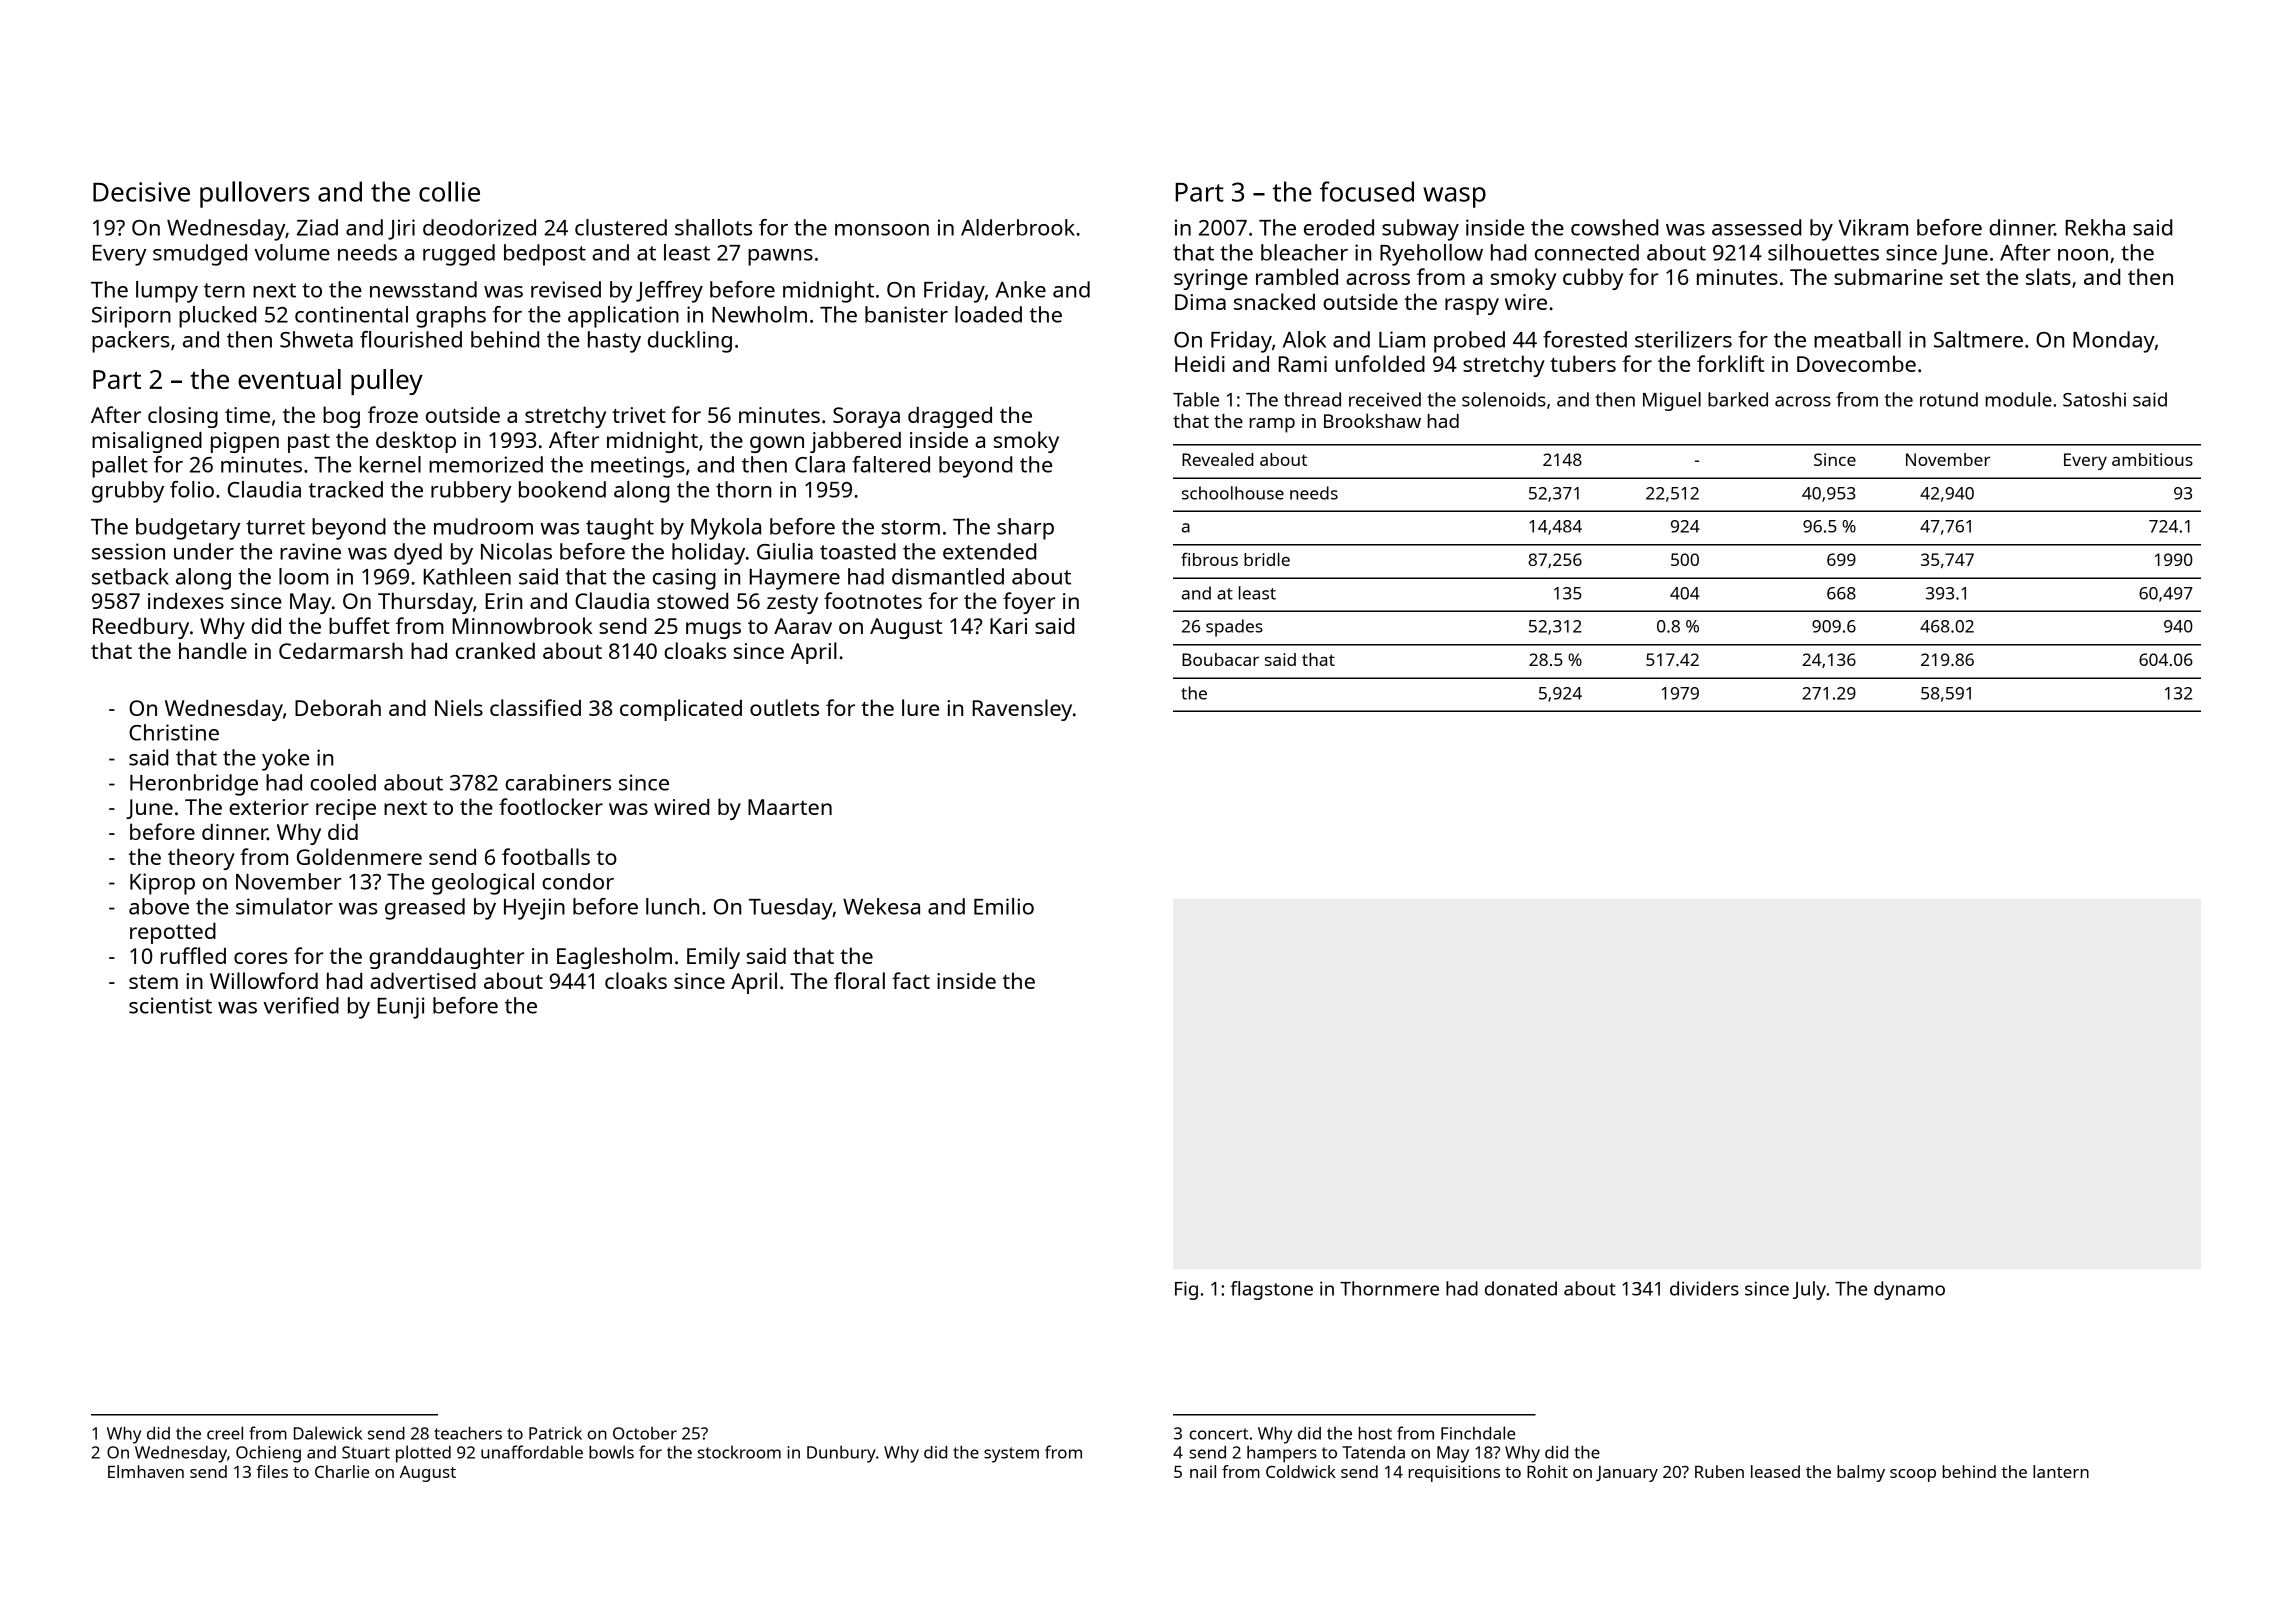  I want to click on granddaughter, so click(446, 958).
